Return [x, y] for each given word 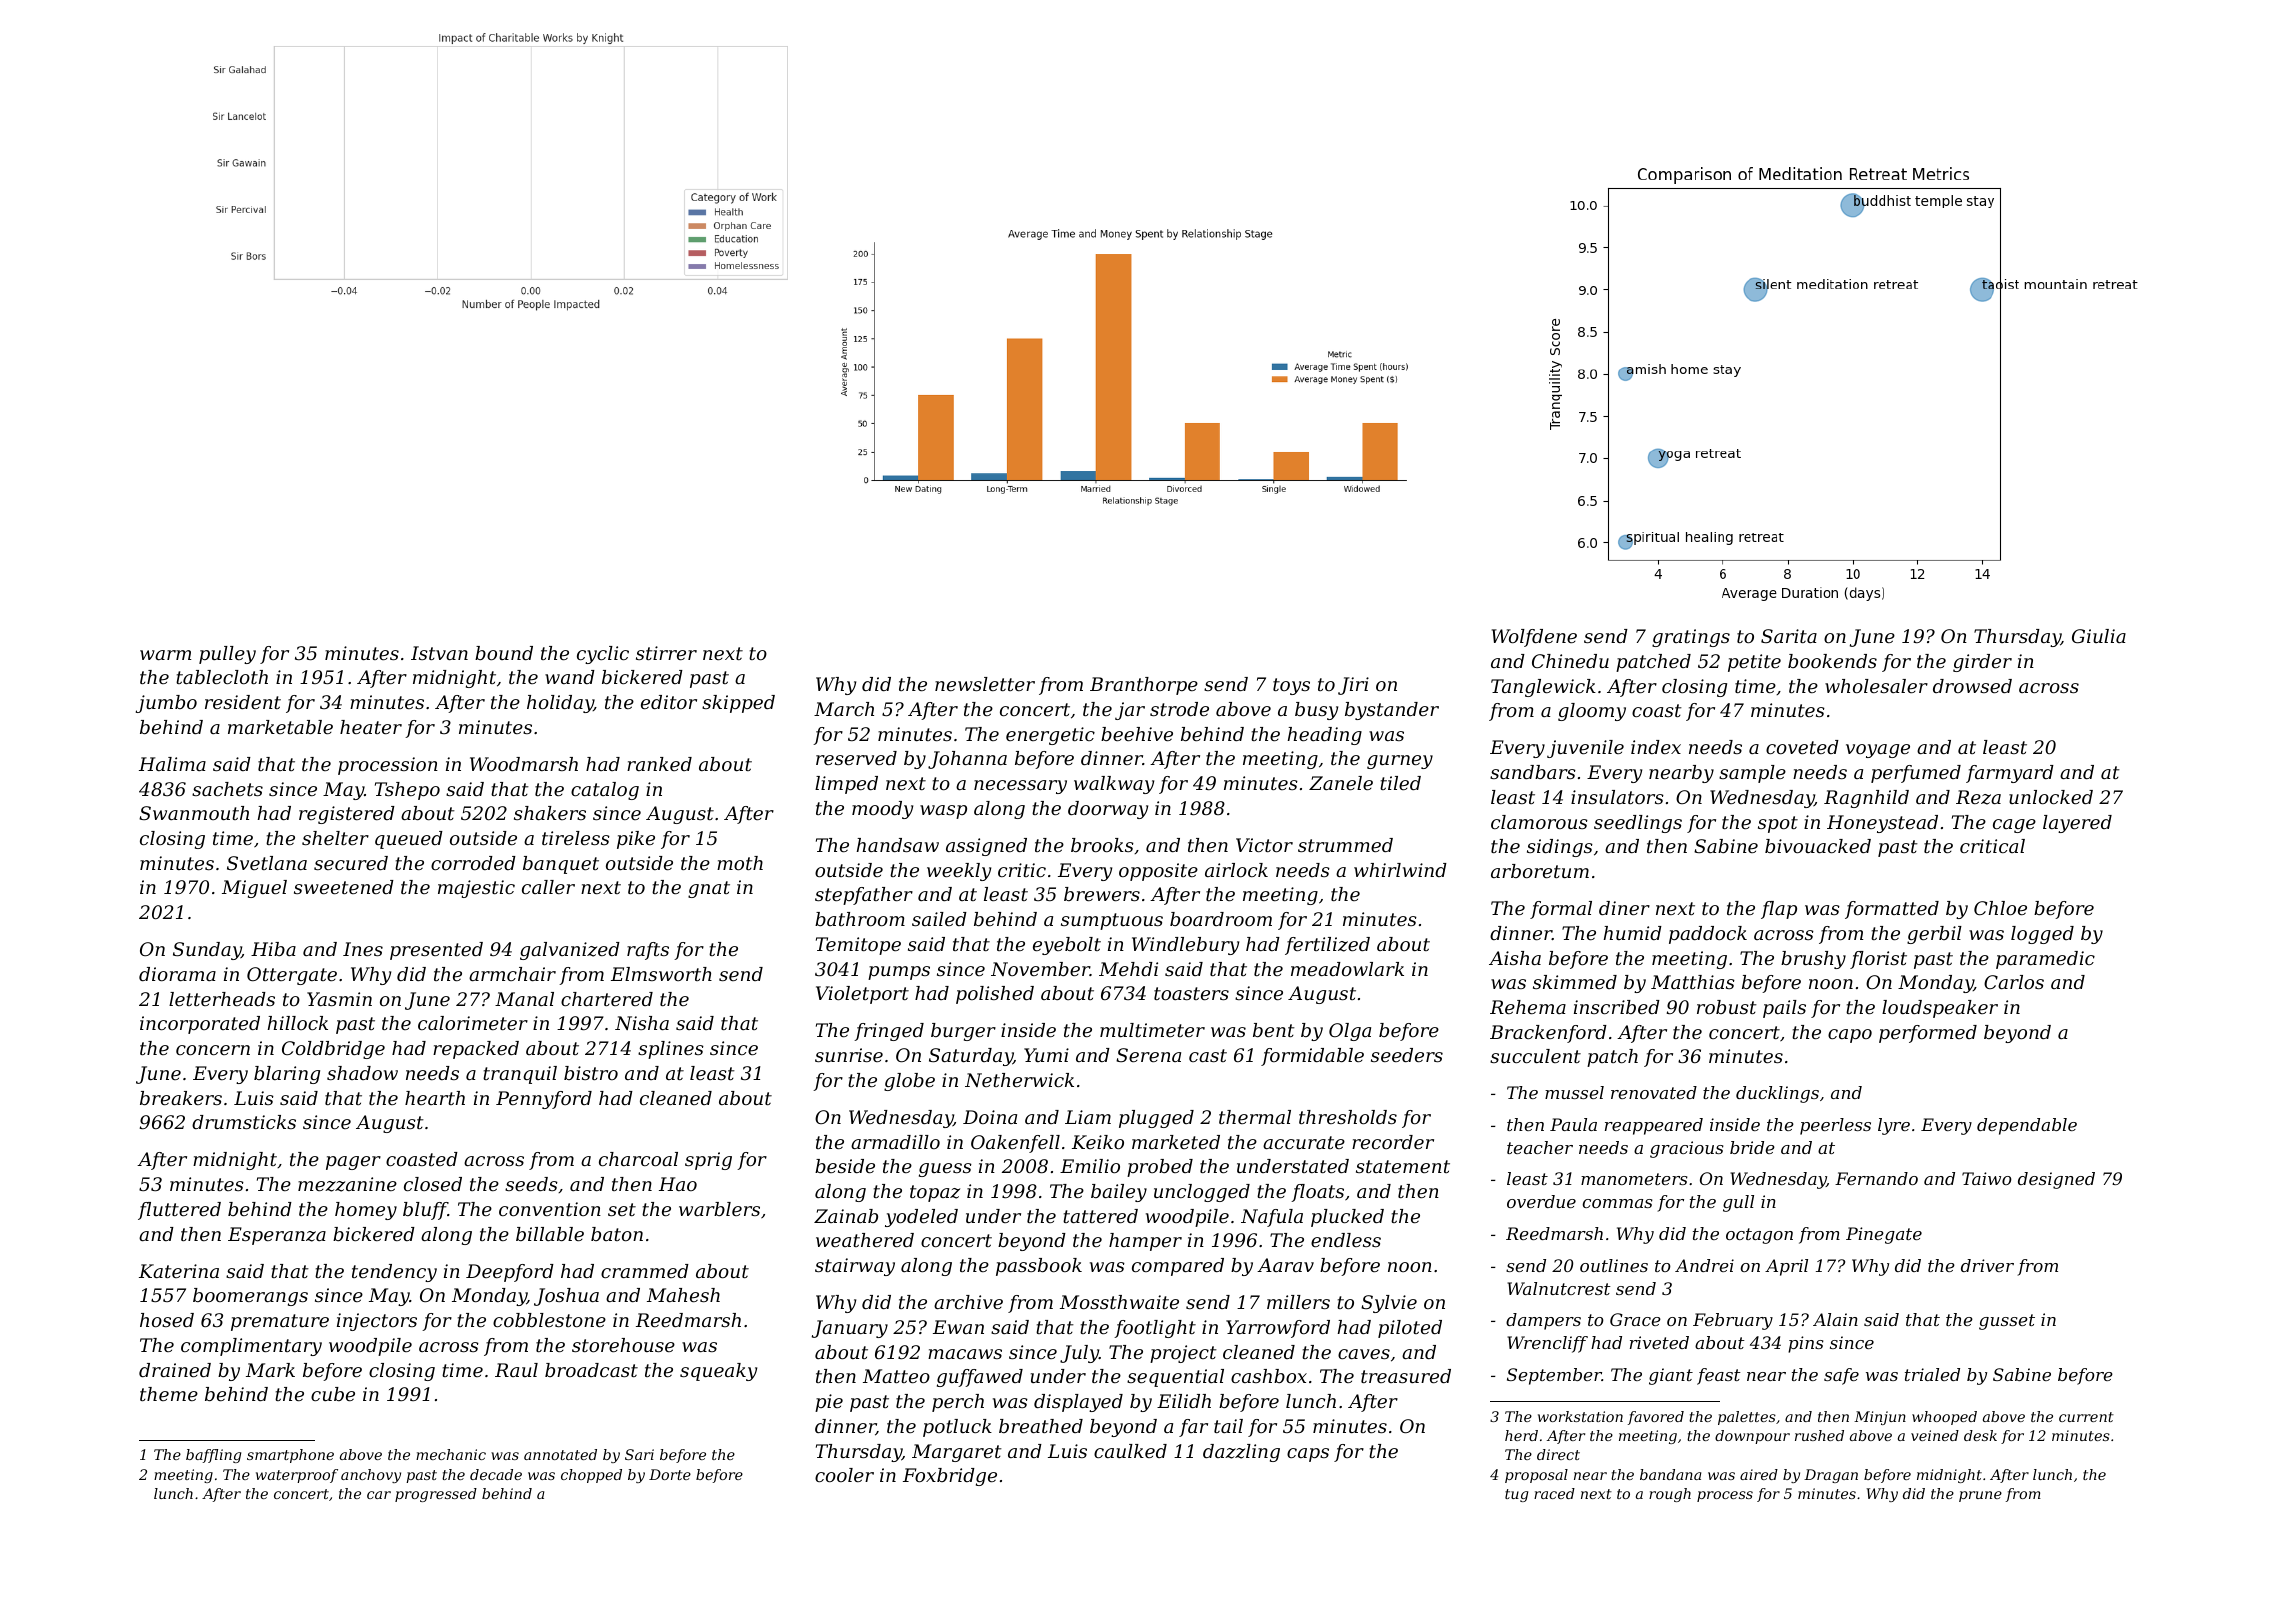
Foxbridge [950, 1477]
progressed [436, 1495]
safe [1841, 1376]
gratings [1691, 638]
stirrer [666, 653]
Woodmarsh [524, 764]
